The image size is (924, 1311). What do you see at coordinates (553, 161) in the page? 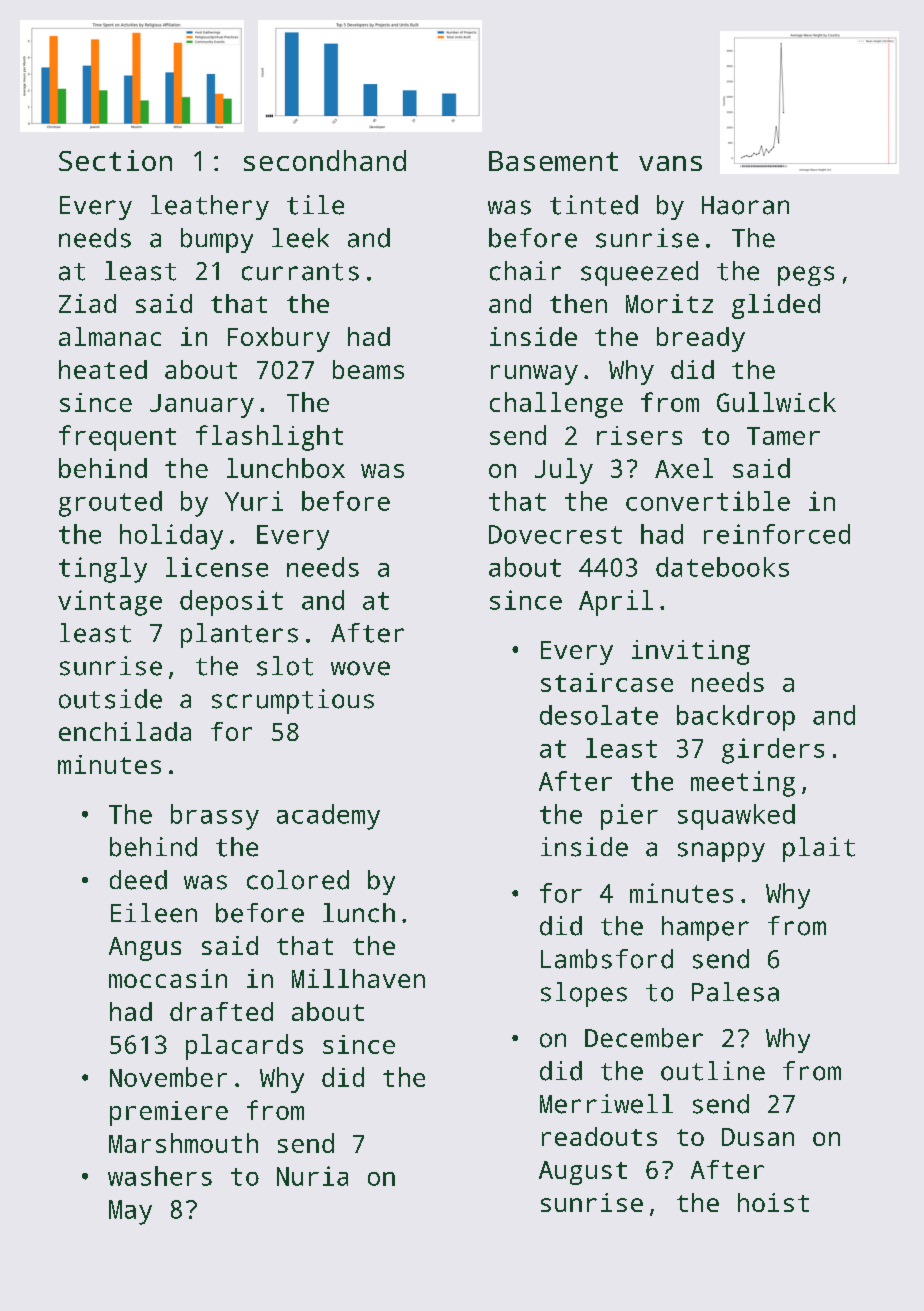
I see `Basement` at bounding box center [553, 161].
